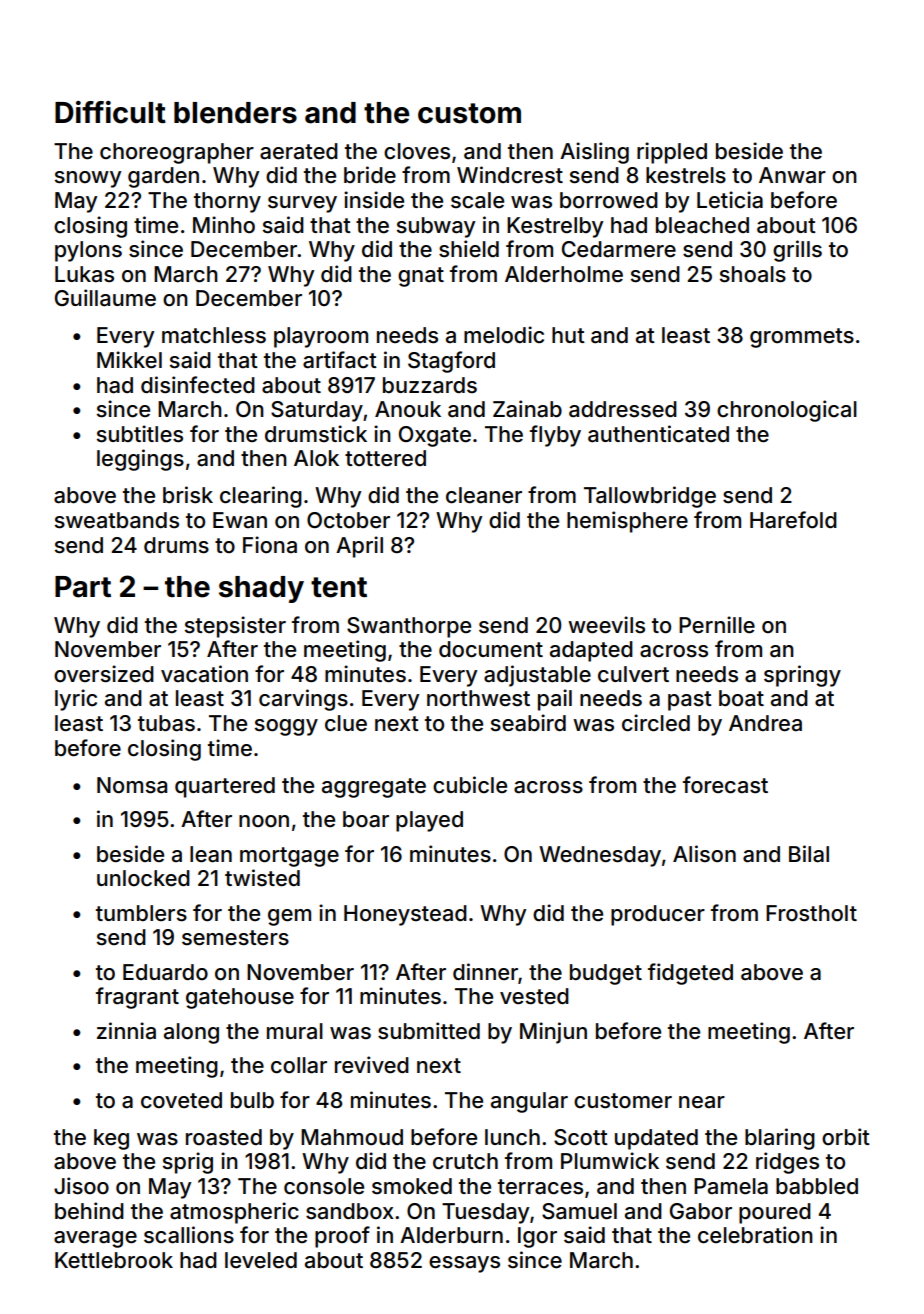 The width and height of the screenshot is (924, 1314). Describe the element at coordinates (104, 674) in the screenshot. I see `oversized` at that location.
